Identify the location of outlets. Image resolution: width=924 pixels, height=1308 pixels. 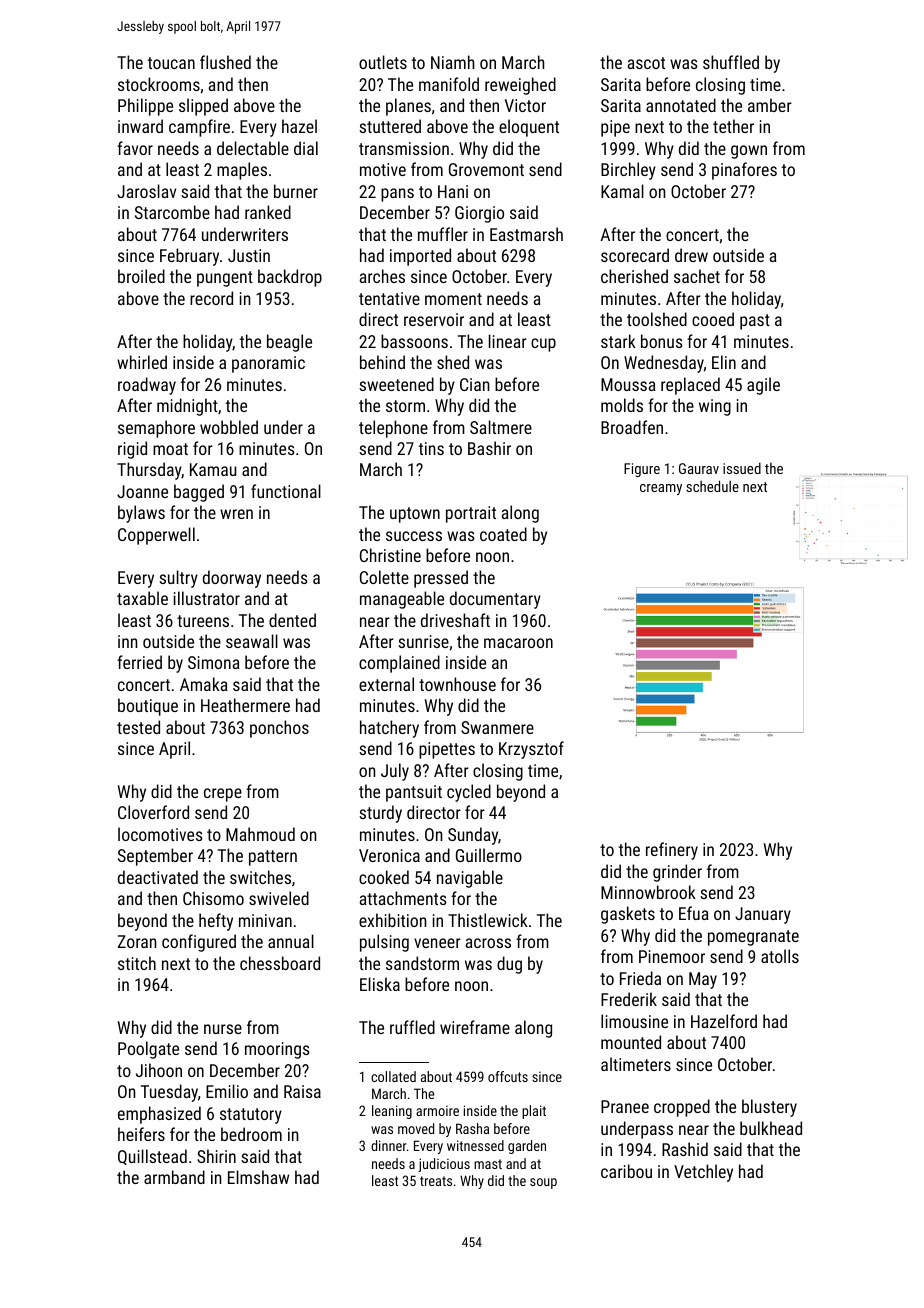
(383, 62).
